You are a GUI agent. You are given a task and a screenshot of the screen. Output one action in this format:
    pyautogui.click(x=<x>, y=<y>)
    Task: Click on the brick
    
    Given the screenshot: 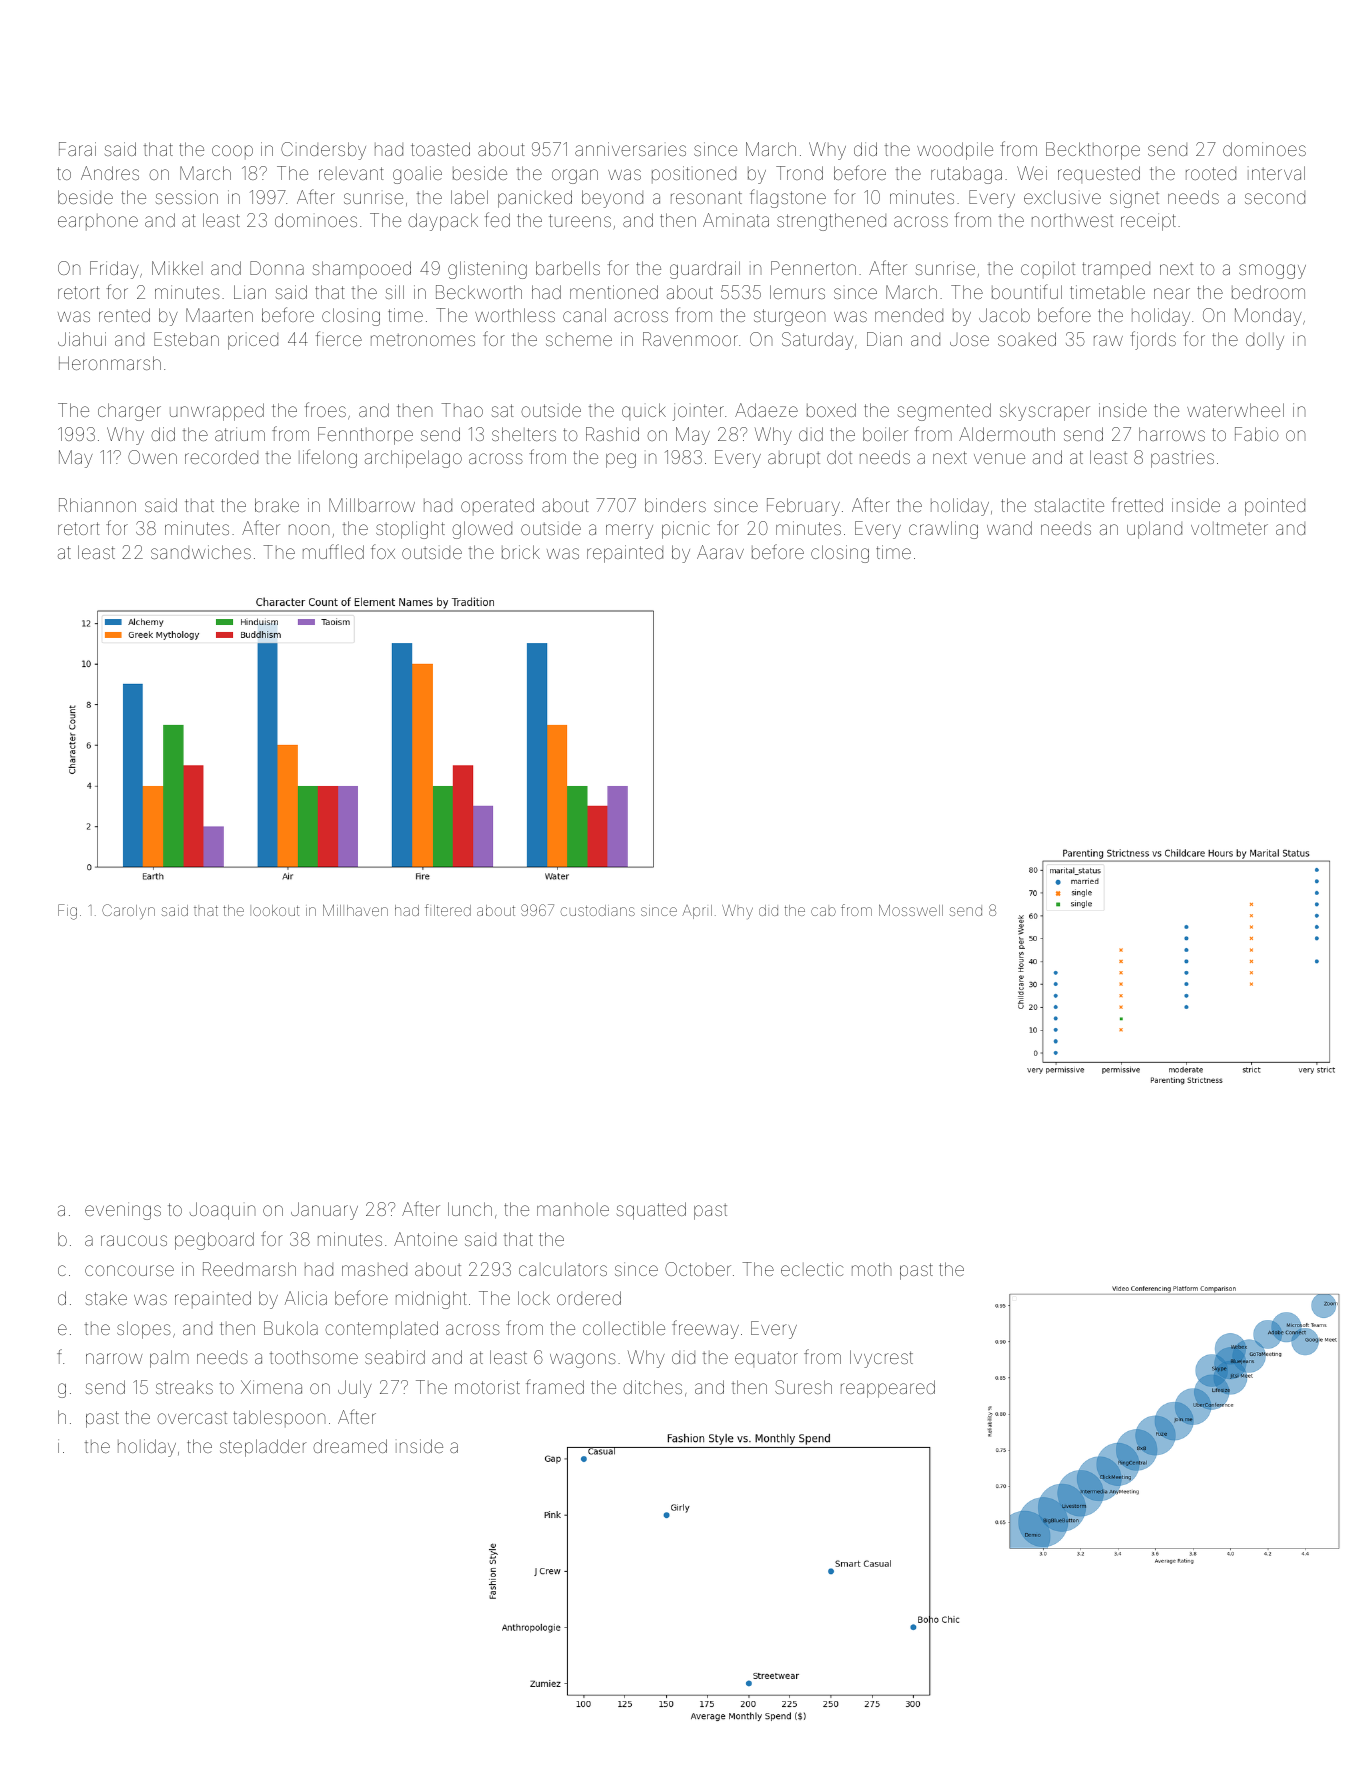 What is the action you would take?
    pyautogui.click(x=521, y=552)
